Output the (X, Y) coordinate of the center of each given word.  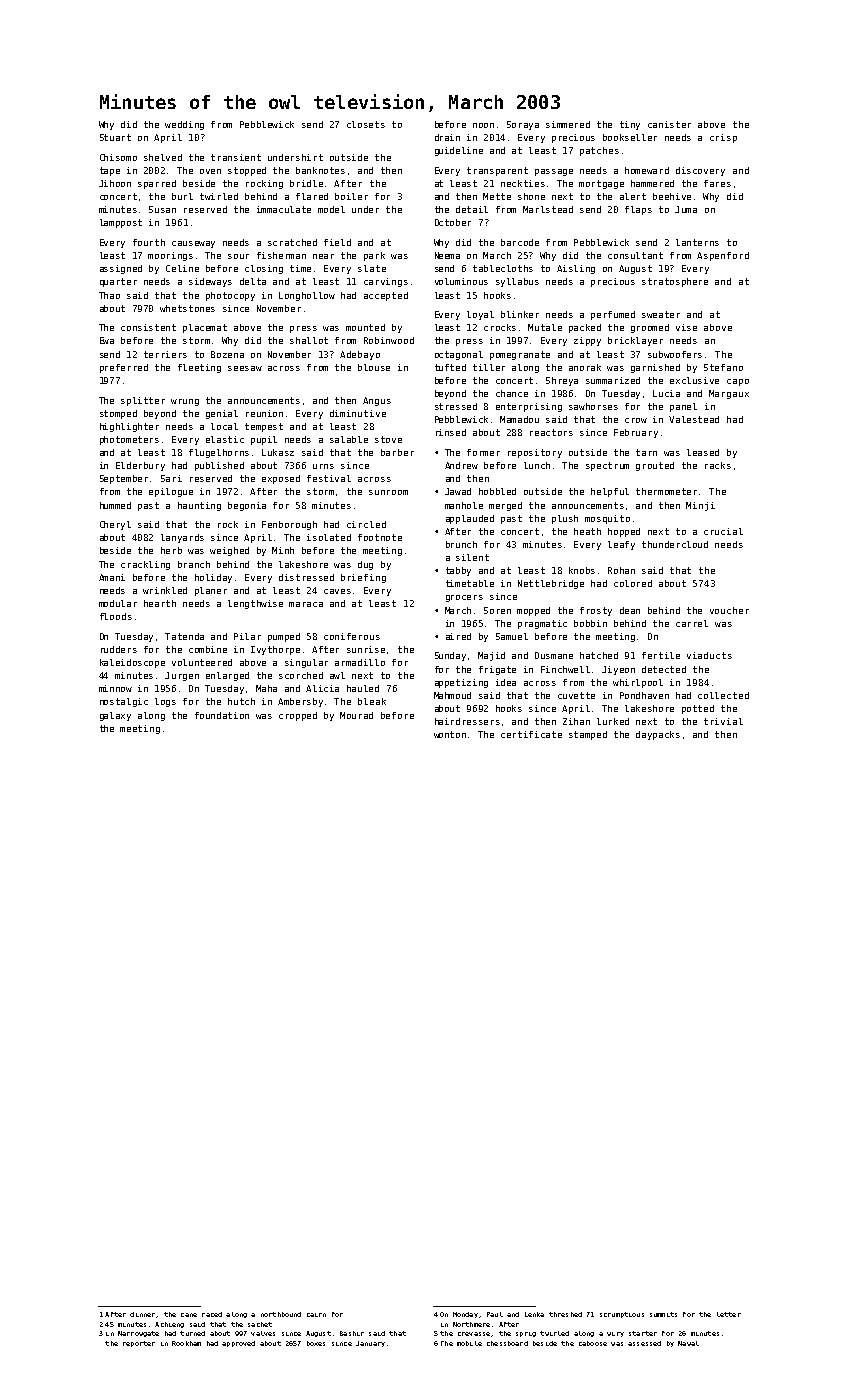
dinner (142, 1314)
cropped (298, 716)
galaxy (115, 716)
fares (717, 183)
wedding (184, 125)
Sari (171, 478)
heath (587, 531)
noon (483, 125)
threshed (565, 1314)
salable (349, 439)
